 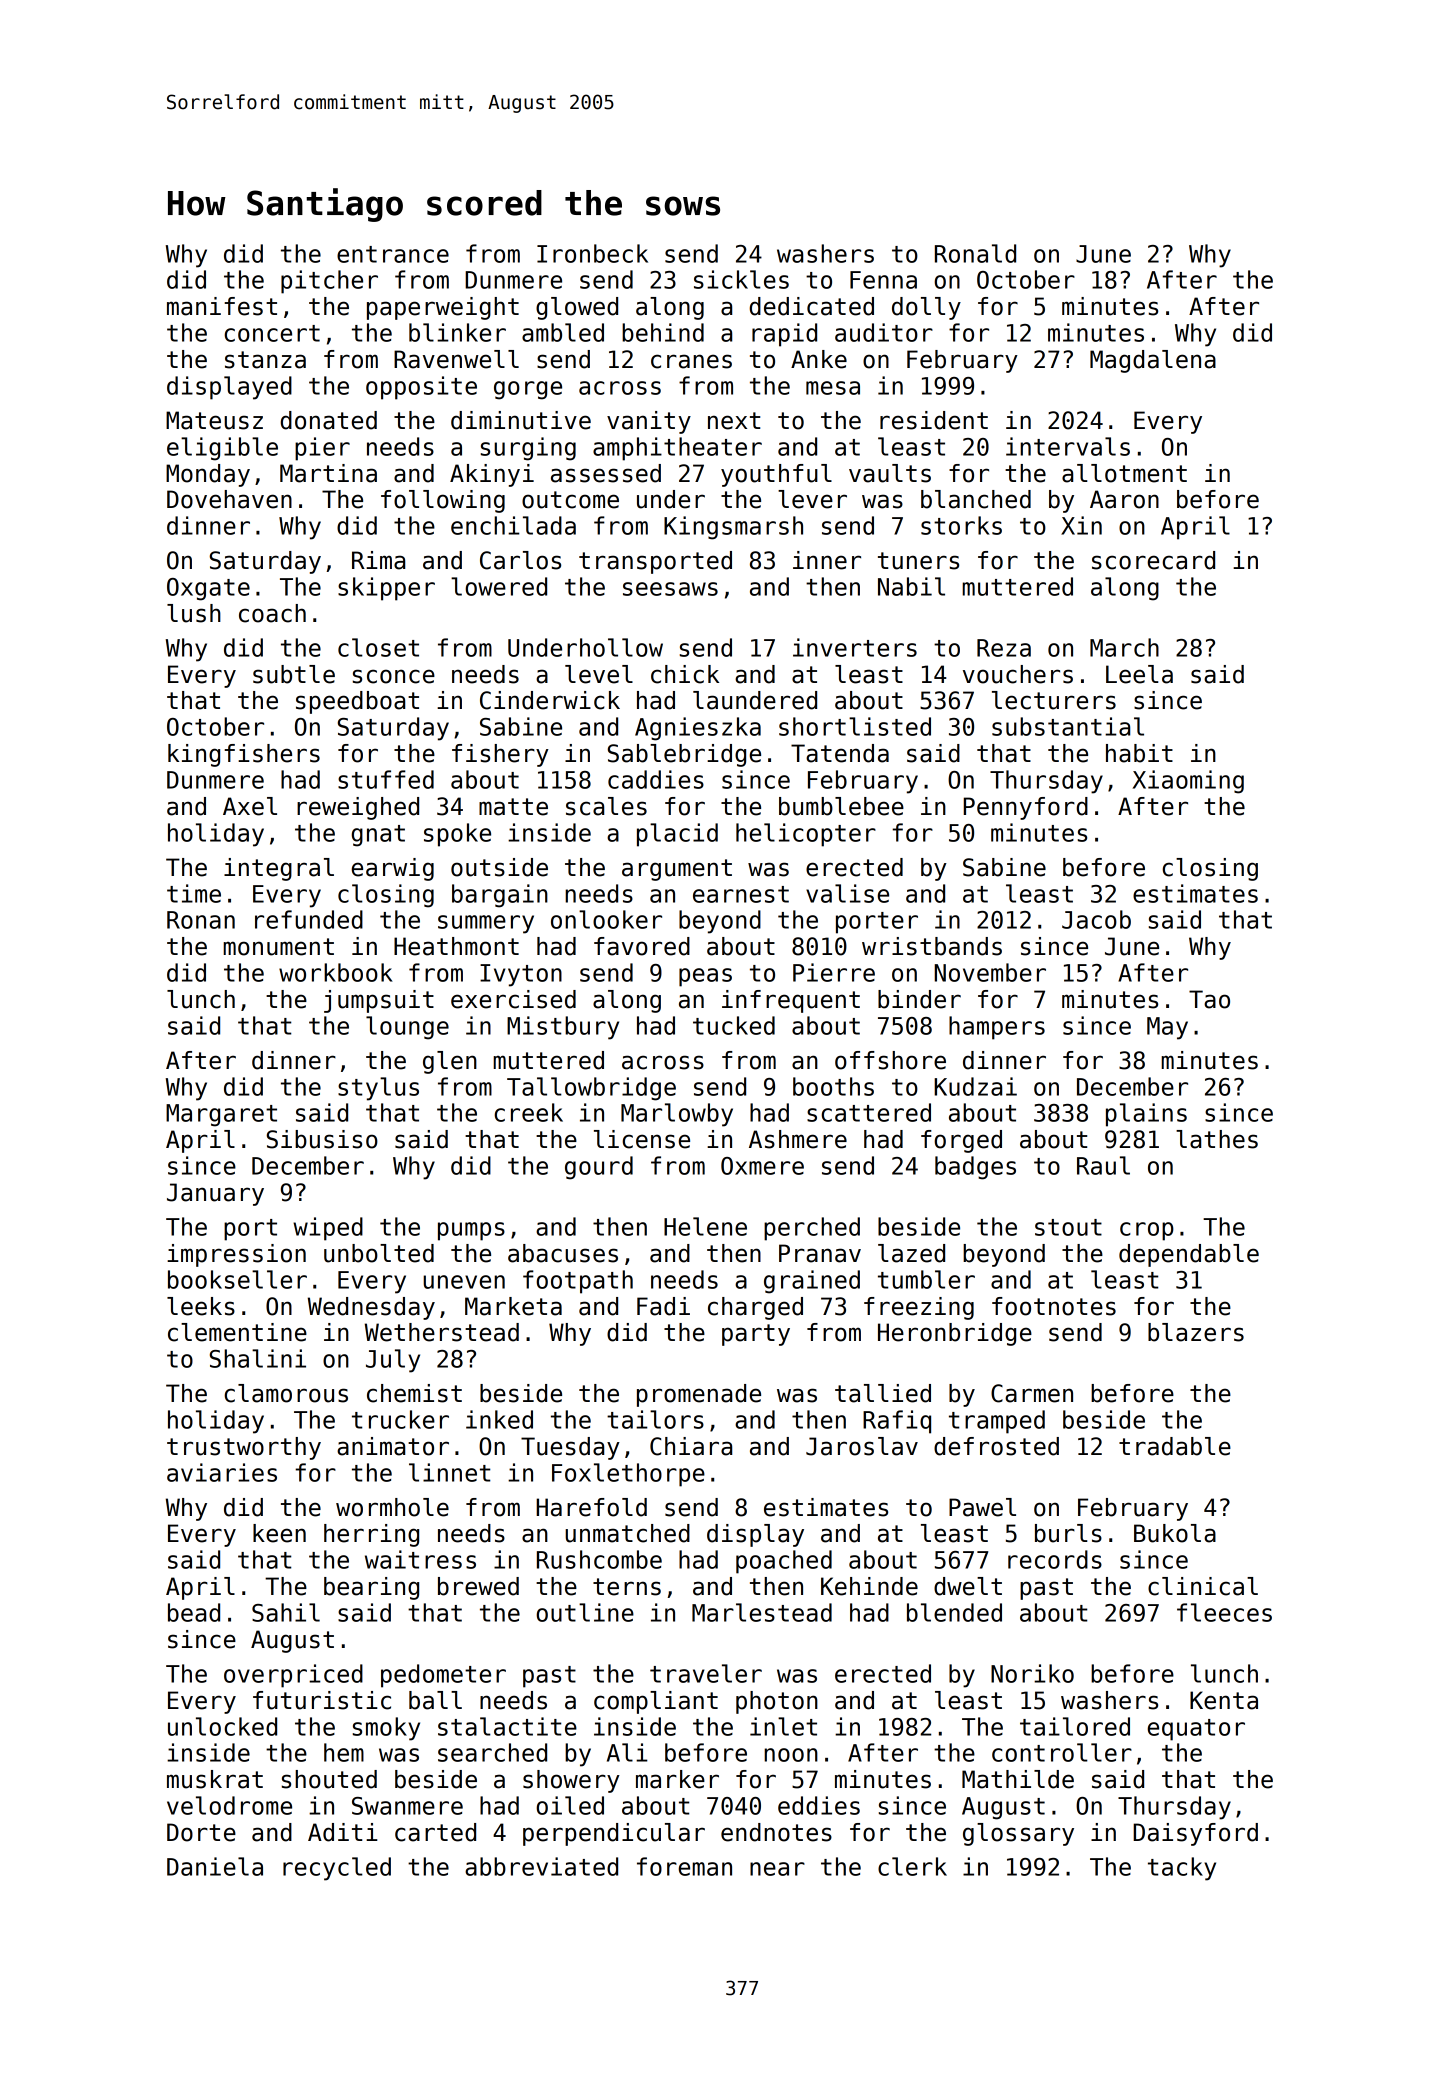 What do you see at coordinates (663, 1306) in the page?
I see `Fadi` at bounding box center [663, 1306].
